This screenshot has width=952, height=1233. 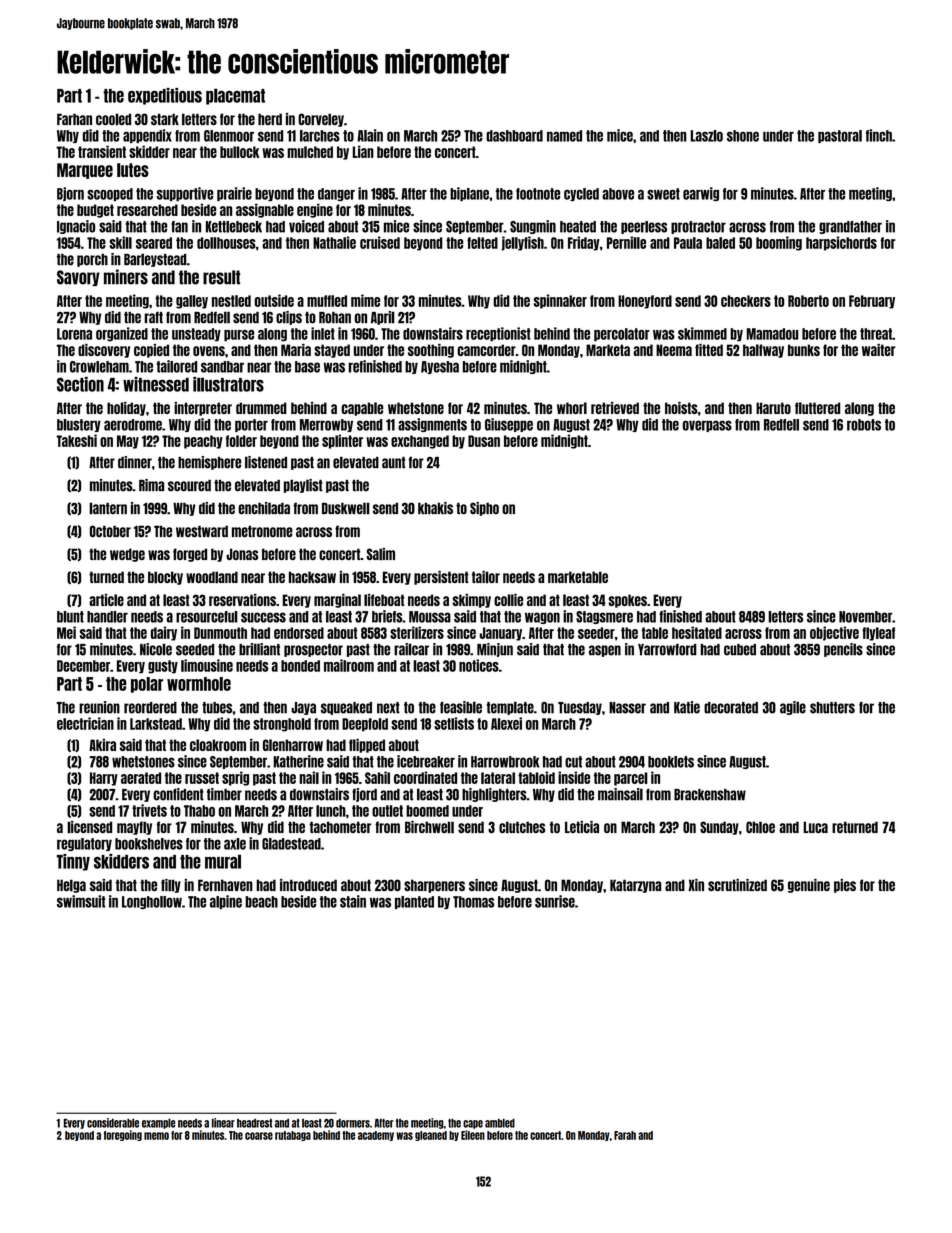 I want to click on sharpeners, so click(x=434, y=886).
